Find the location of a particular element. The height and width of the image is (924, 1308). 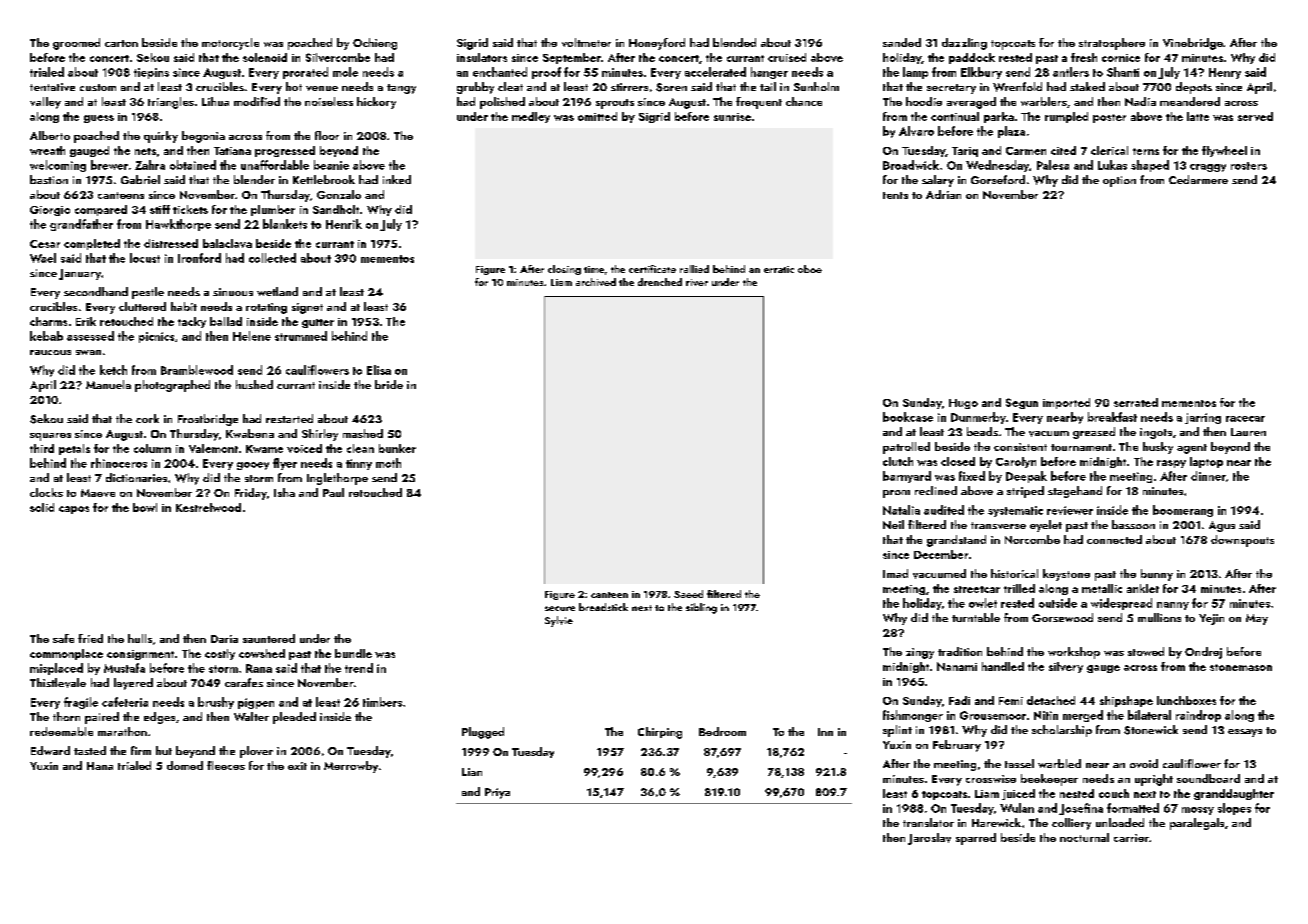

Jaroslav is located at coordinates (929, 839).
